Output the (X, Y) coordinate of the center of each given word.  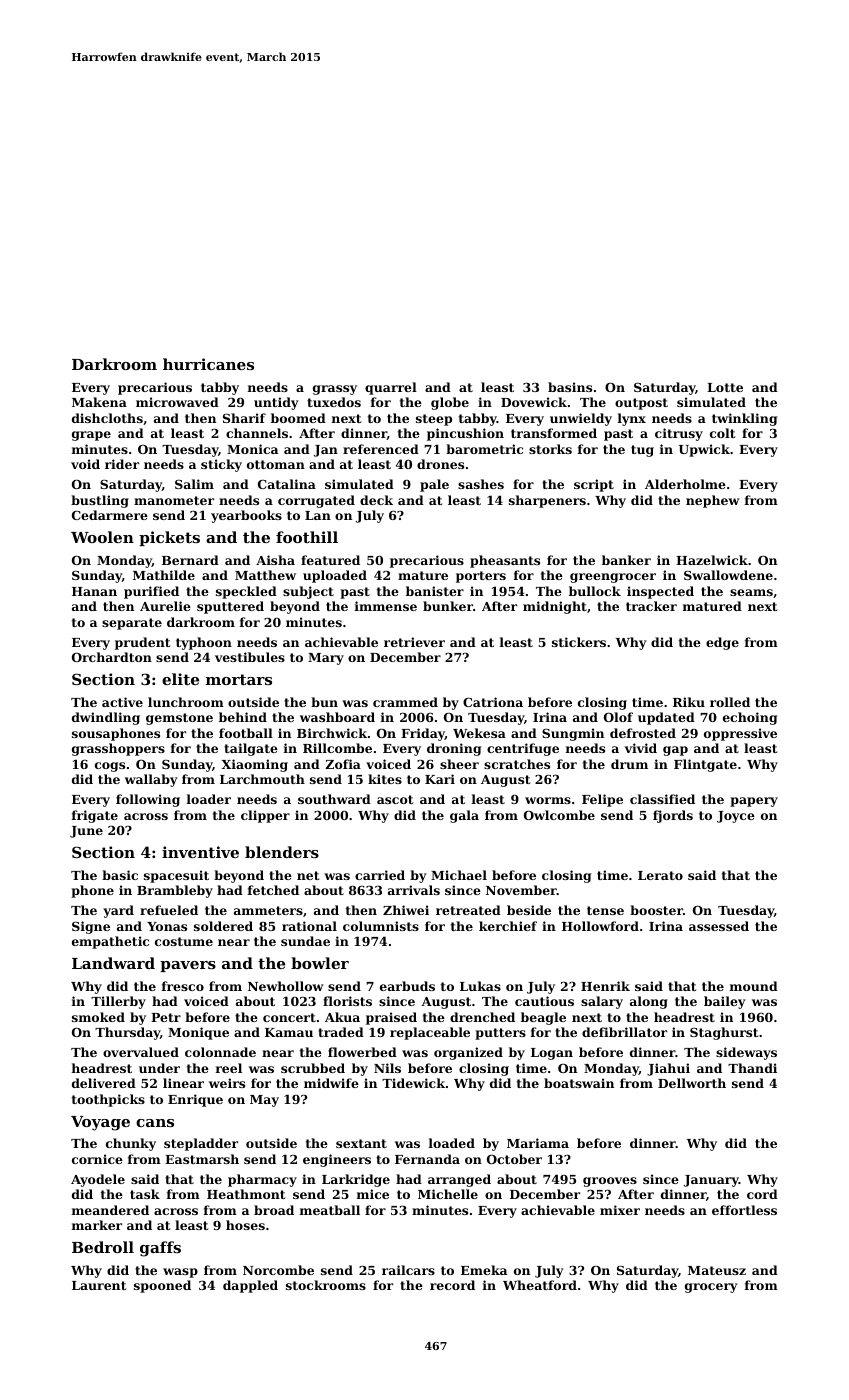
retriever (414, 642)
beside (529, 910)
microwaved (177, 402)
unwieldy (581, 419)
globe (450, 403)
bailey (725, 1002)
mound (754, 986)
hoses (245, 1225)
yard (118, 911)
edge (722, 643)
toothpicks (108, 1100)
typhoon (204, 643)
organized (468, 1053)
